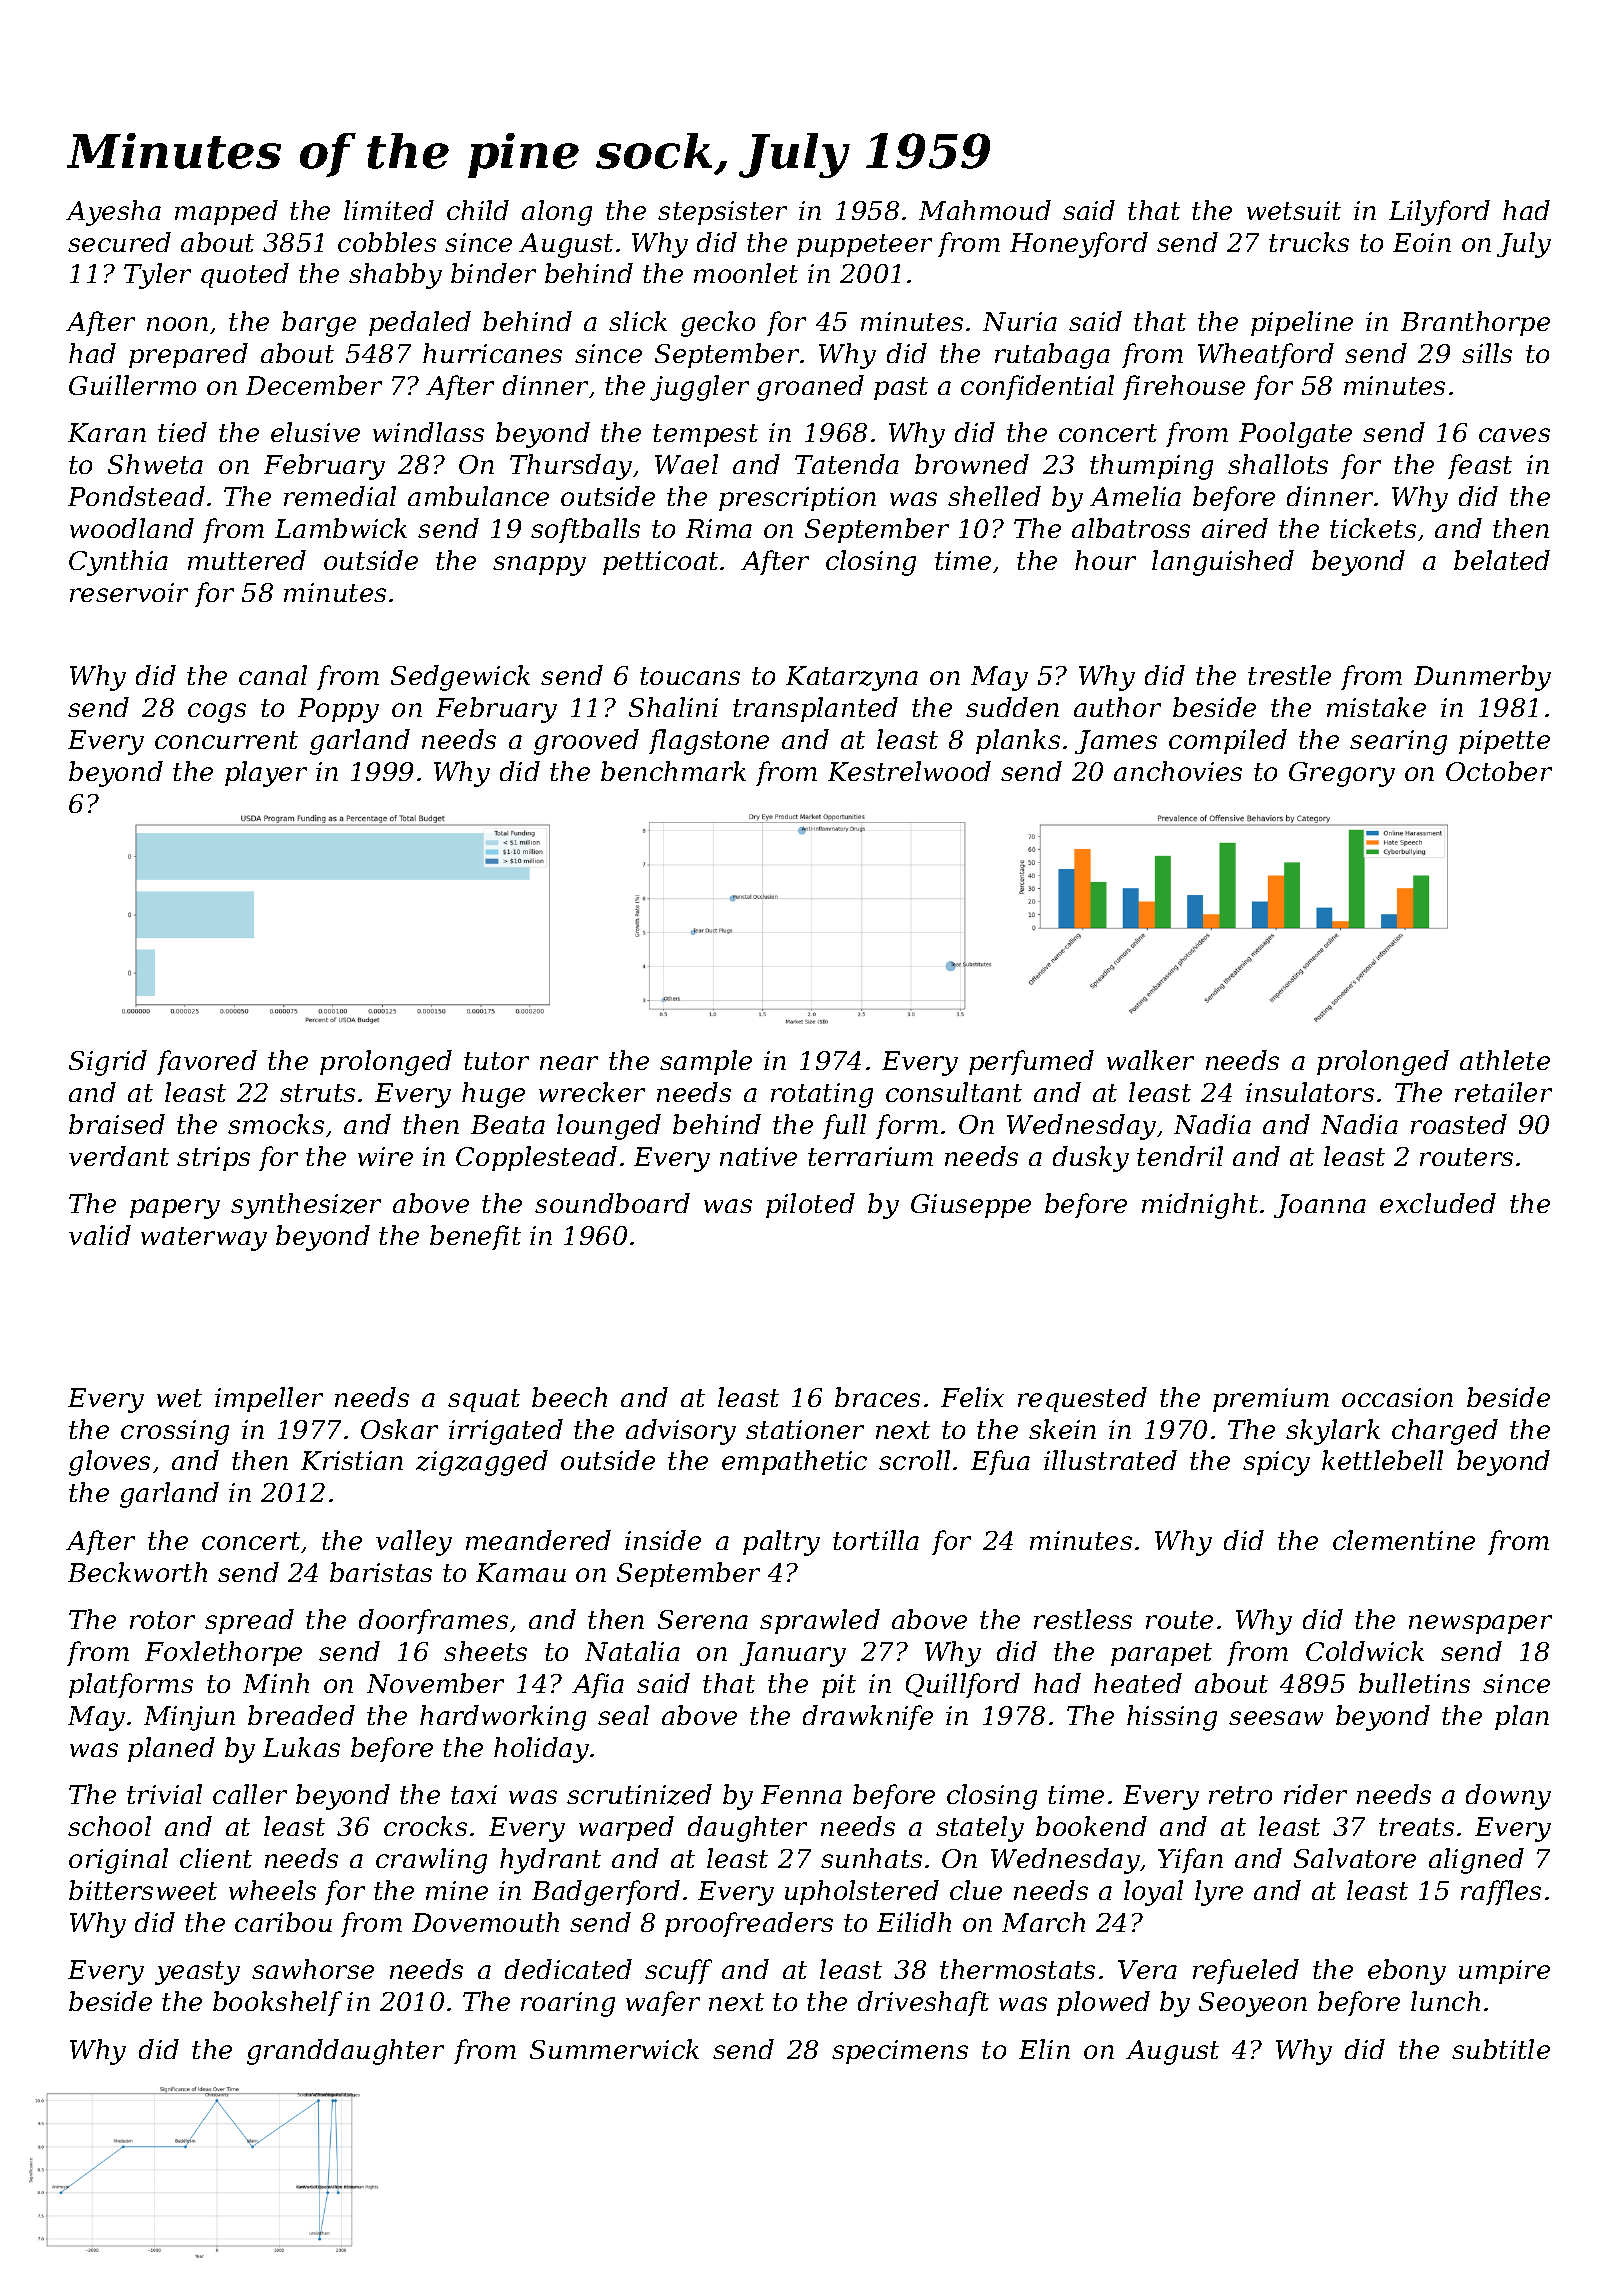 This page has height=2292, width=1620. What do you see at coordinates (1184, 387) in the page?
I see `firehouse` at bounding box center [1184, 387].
